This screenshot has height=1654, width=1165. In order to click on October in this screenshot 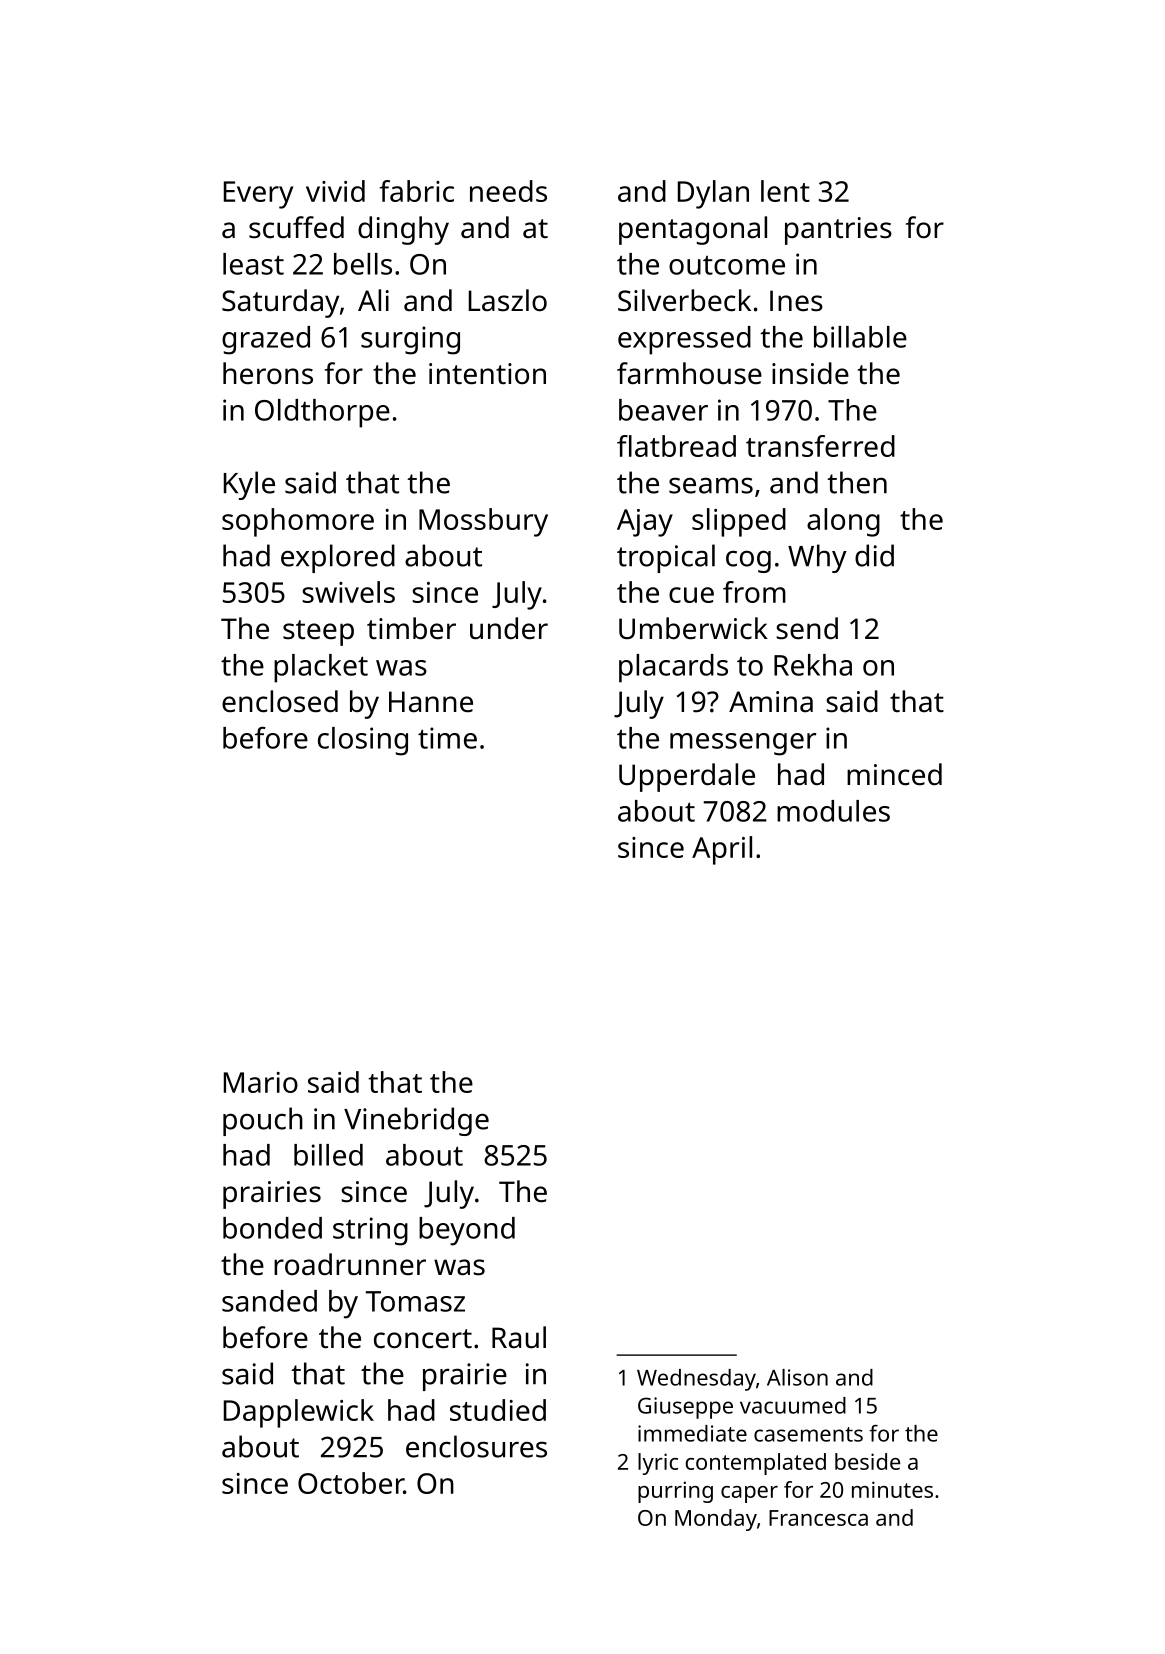, I will do `click(351, 1483)`.
